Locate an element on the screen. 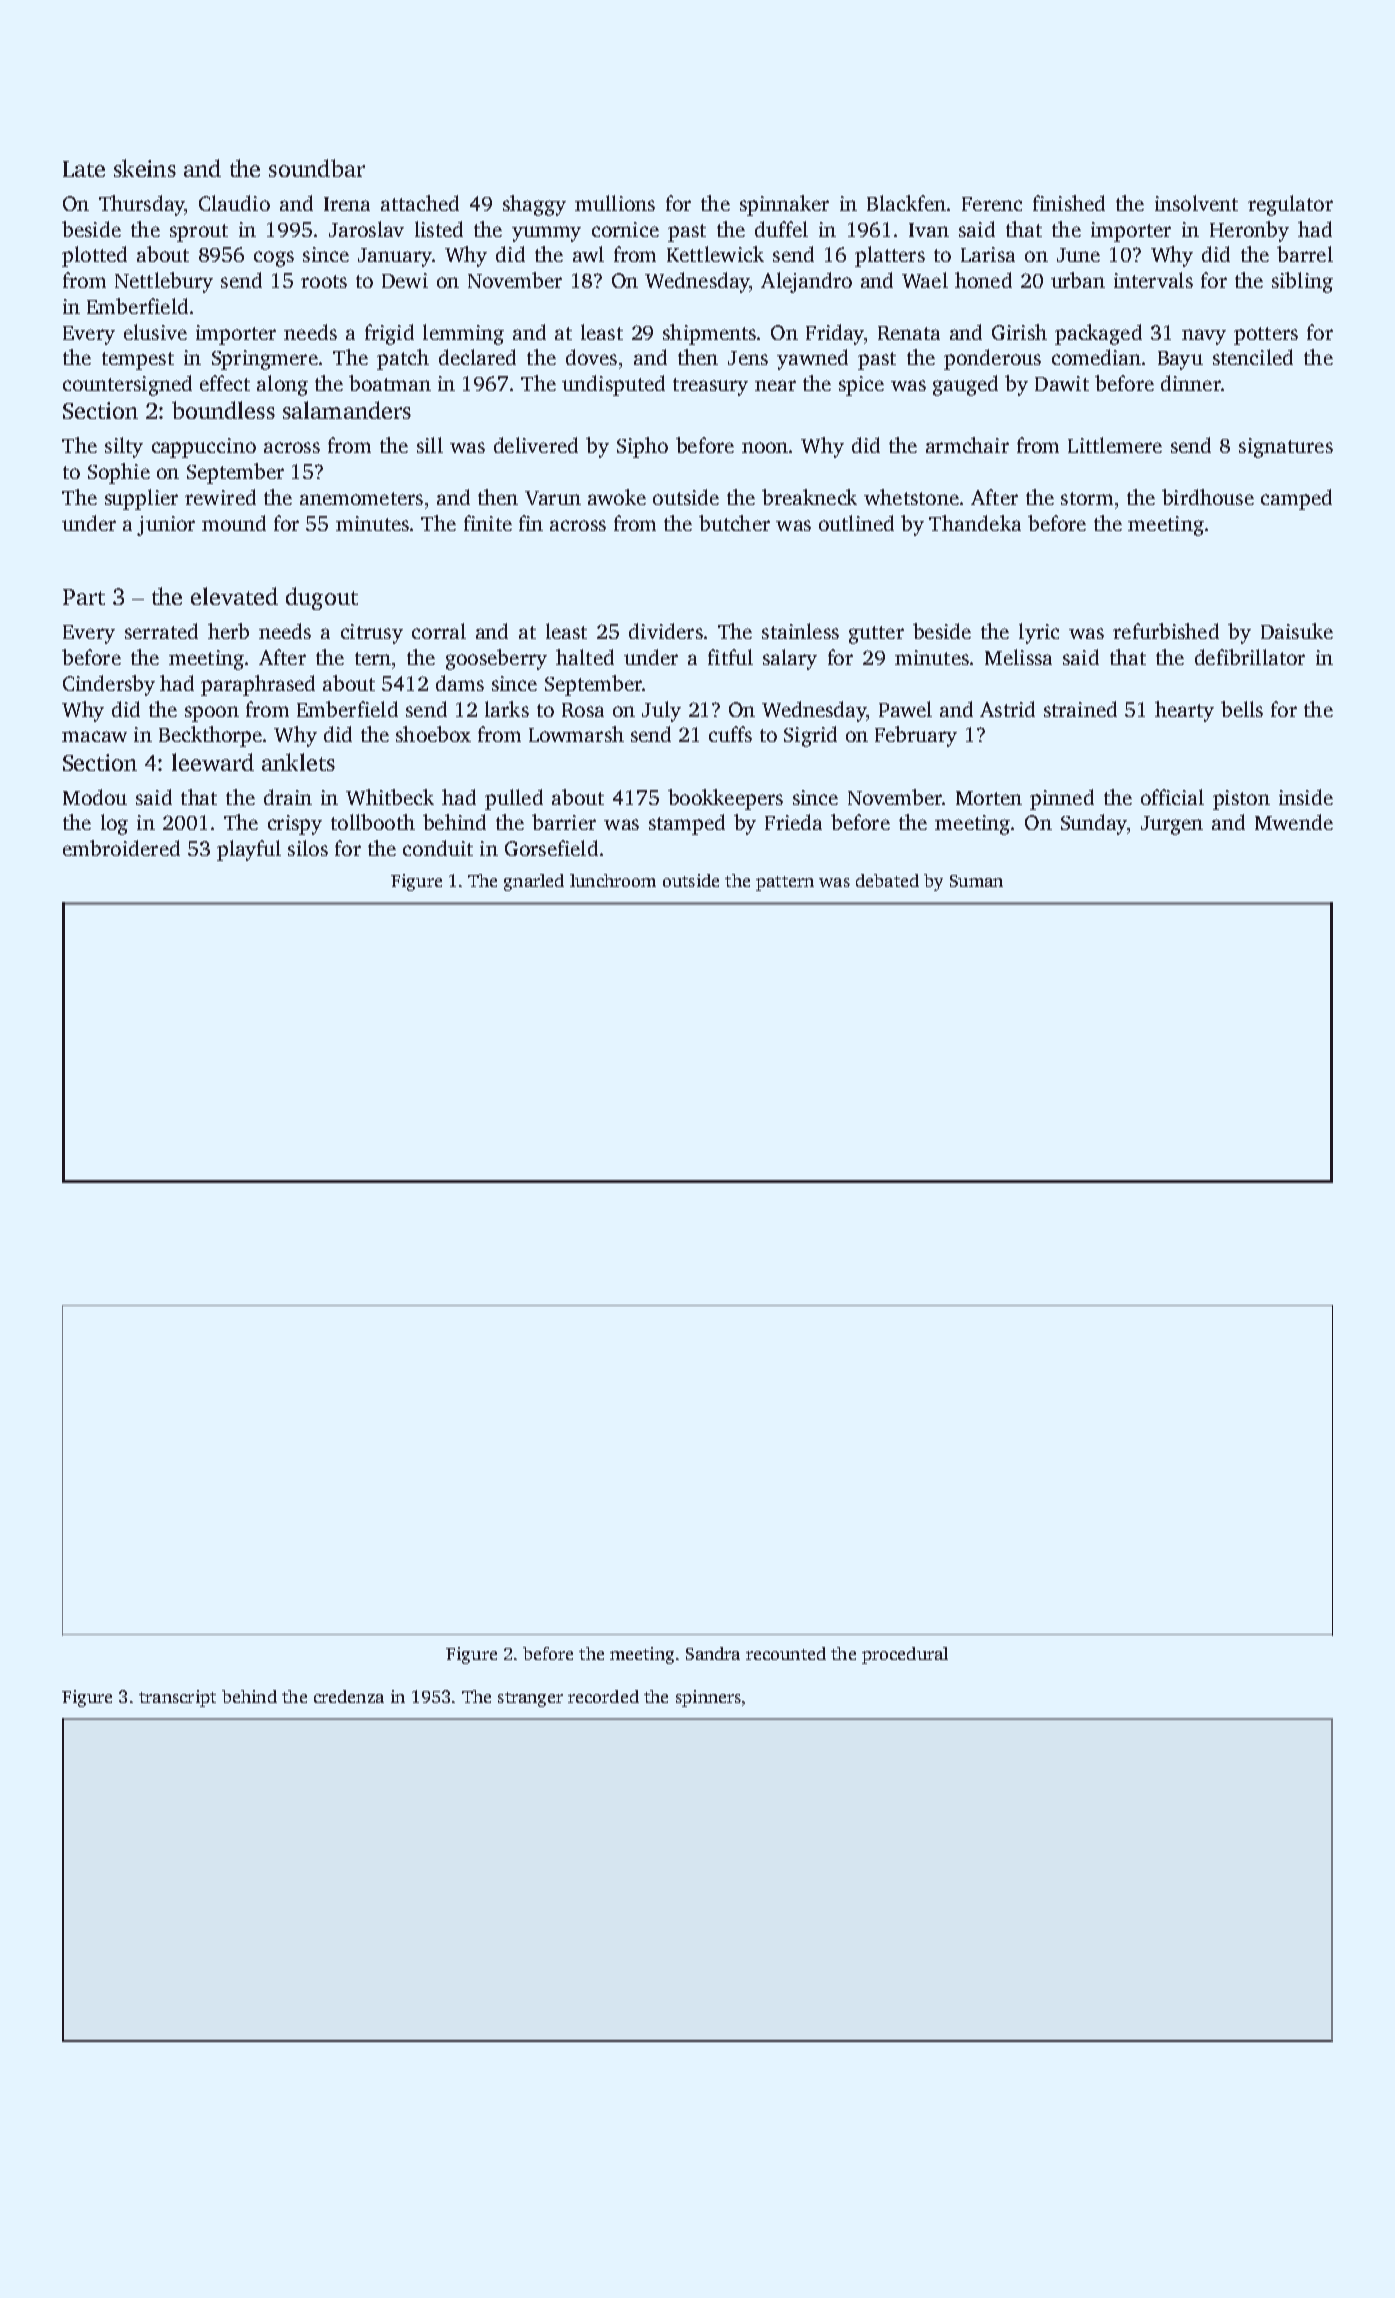 This screenshot has height=2298, width=1395. Jurgen is located at coordinates (1172, 825).
